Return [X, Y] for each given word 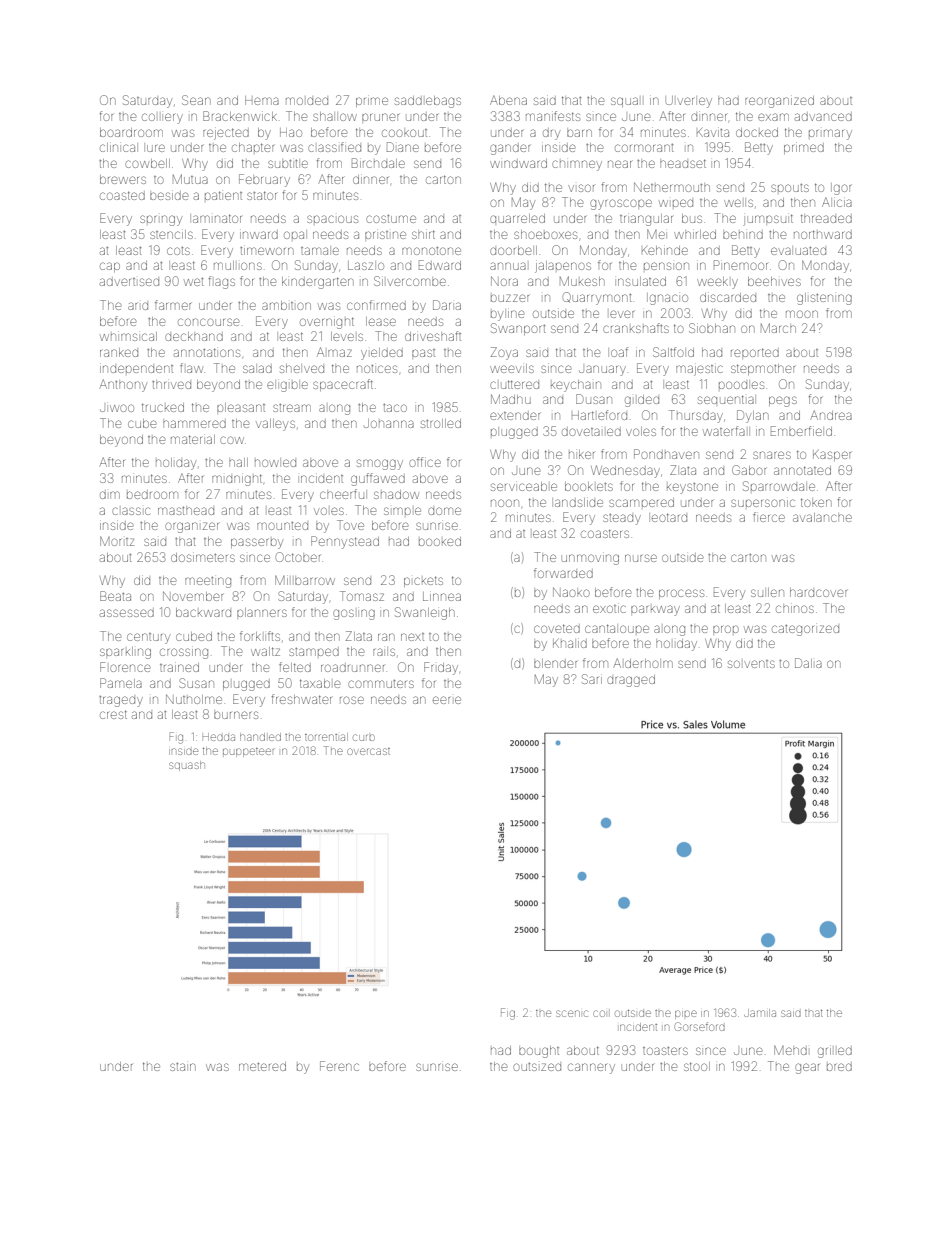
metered [262, 1066]
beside [169, 196]
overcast [368, 751]
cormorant [644, 148]
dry [551, 134]
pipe [686, 1014]
